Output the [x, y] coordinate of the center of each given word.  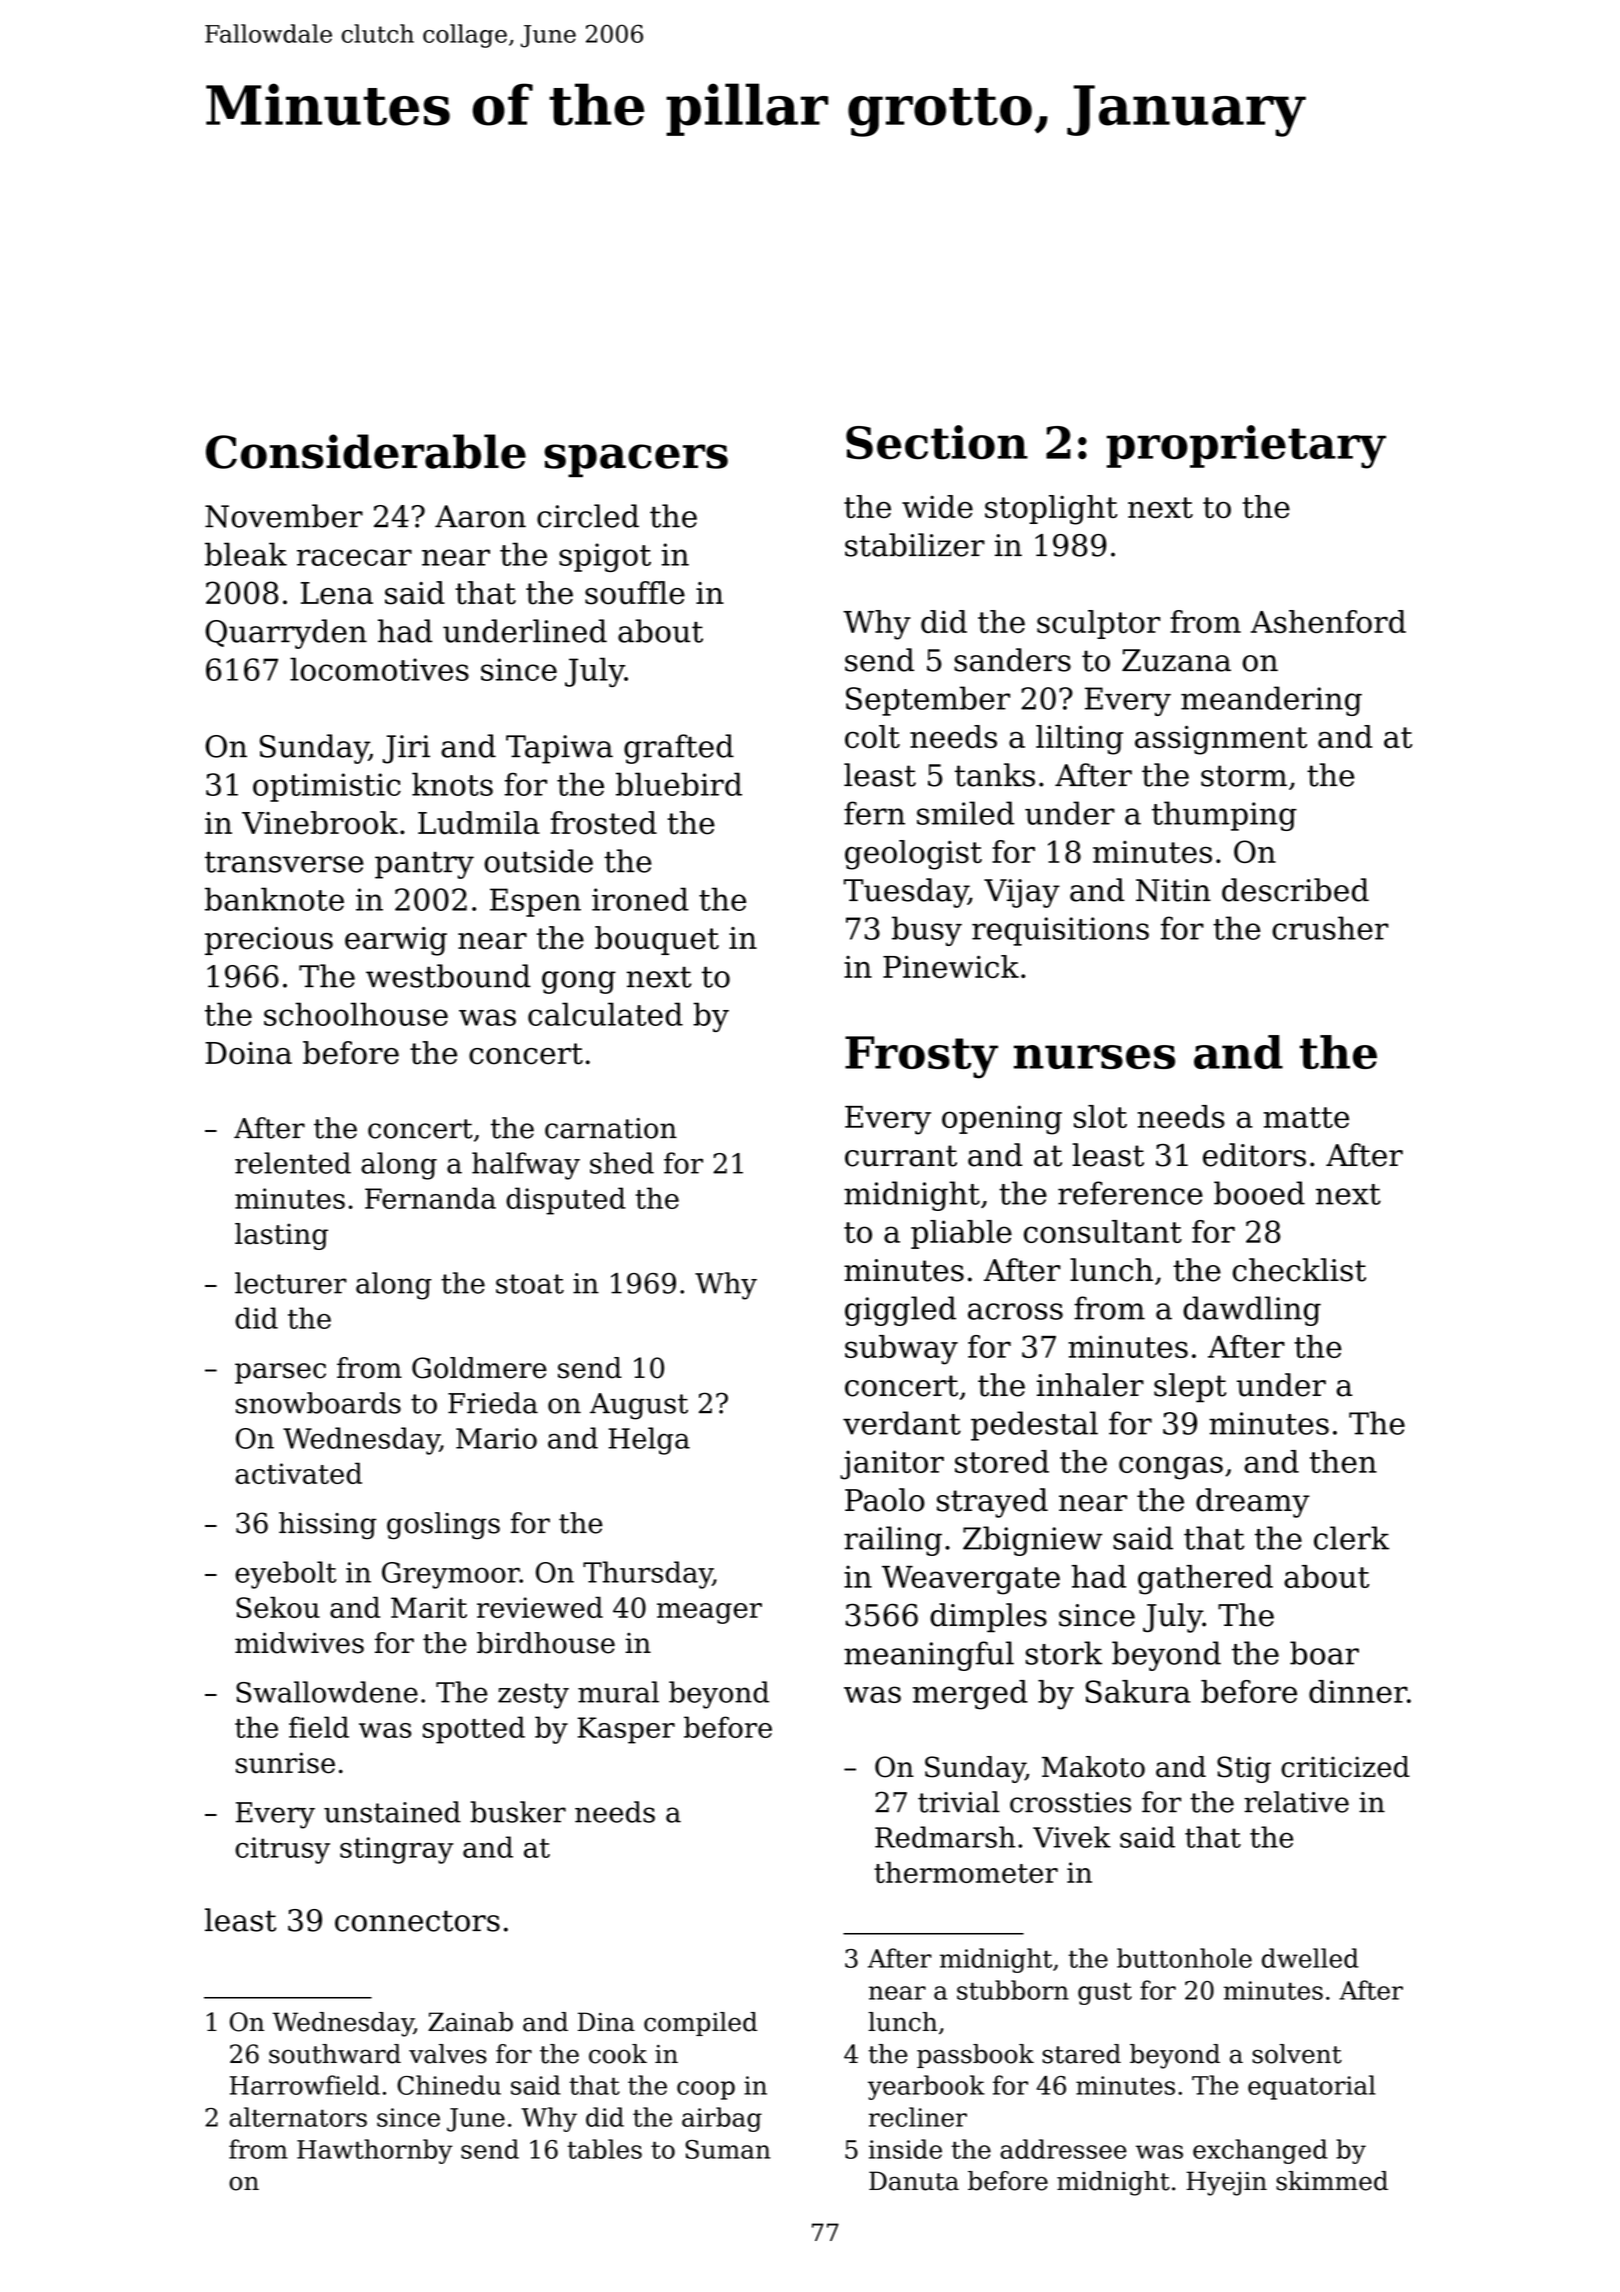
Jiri [406, 749]
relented [293, 1163]
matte [1306, 1117]
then [1343, 1461]
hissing [328, 1525]
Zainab [470, 2022]
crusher [1330, 928]
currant [901, 1156]
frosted [604, 823]
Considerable [366, 451]
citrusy [282, 1850]
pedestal [1034, 1426]
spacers [636, 460]
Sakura [1138, 1691]
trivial [959, 1802]
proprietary [1246, 447]
